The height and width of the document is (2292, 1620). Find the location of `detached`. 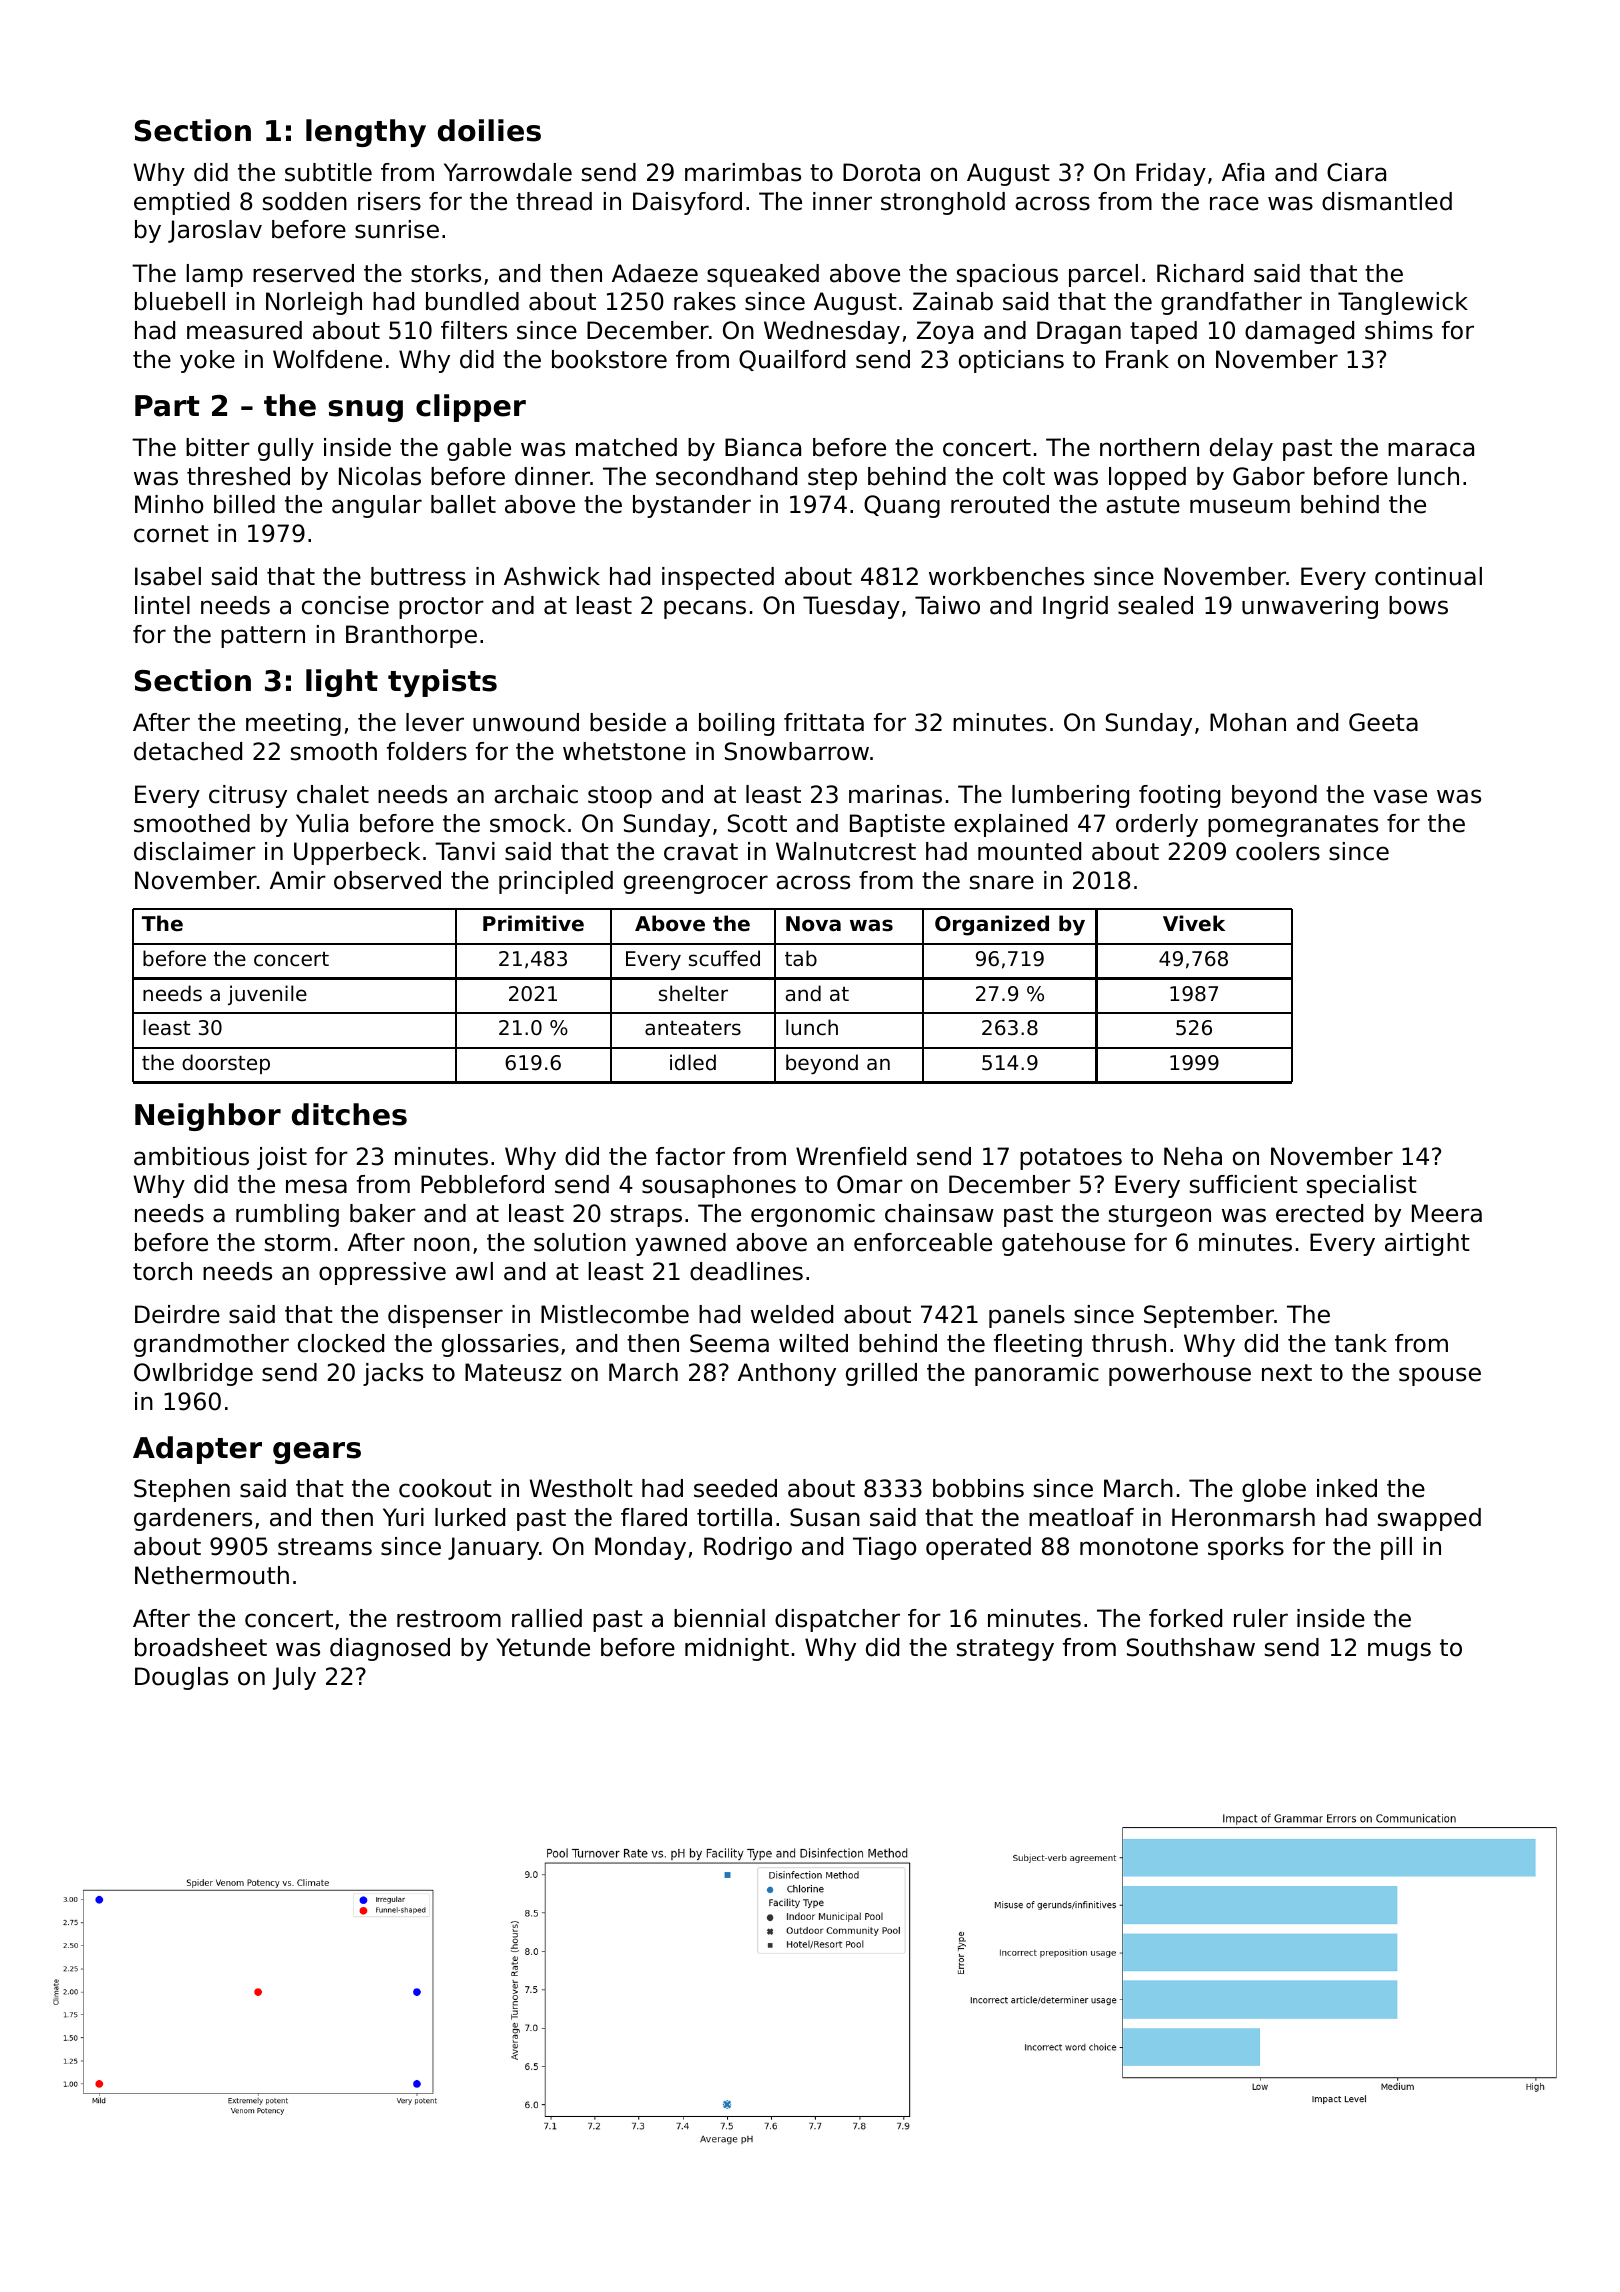

detached is located at coordinates (188, 751).
